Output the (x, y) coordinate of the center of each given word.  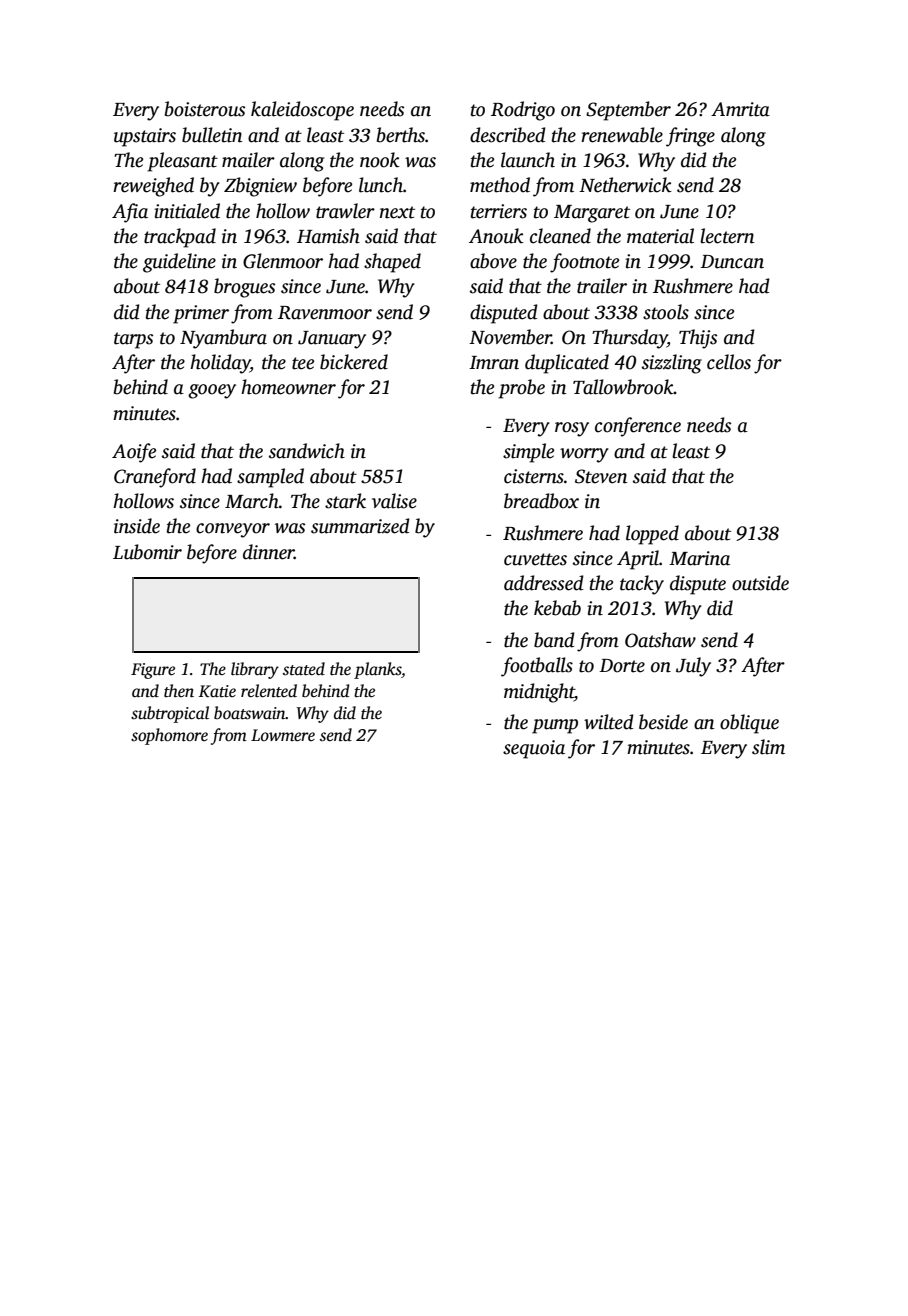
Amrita (740, 109)
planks (377, 670)
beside (663, 722)
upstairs (145, 137)
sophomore (169, 736)
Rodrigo (523, 111)
